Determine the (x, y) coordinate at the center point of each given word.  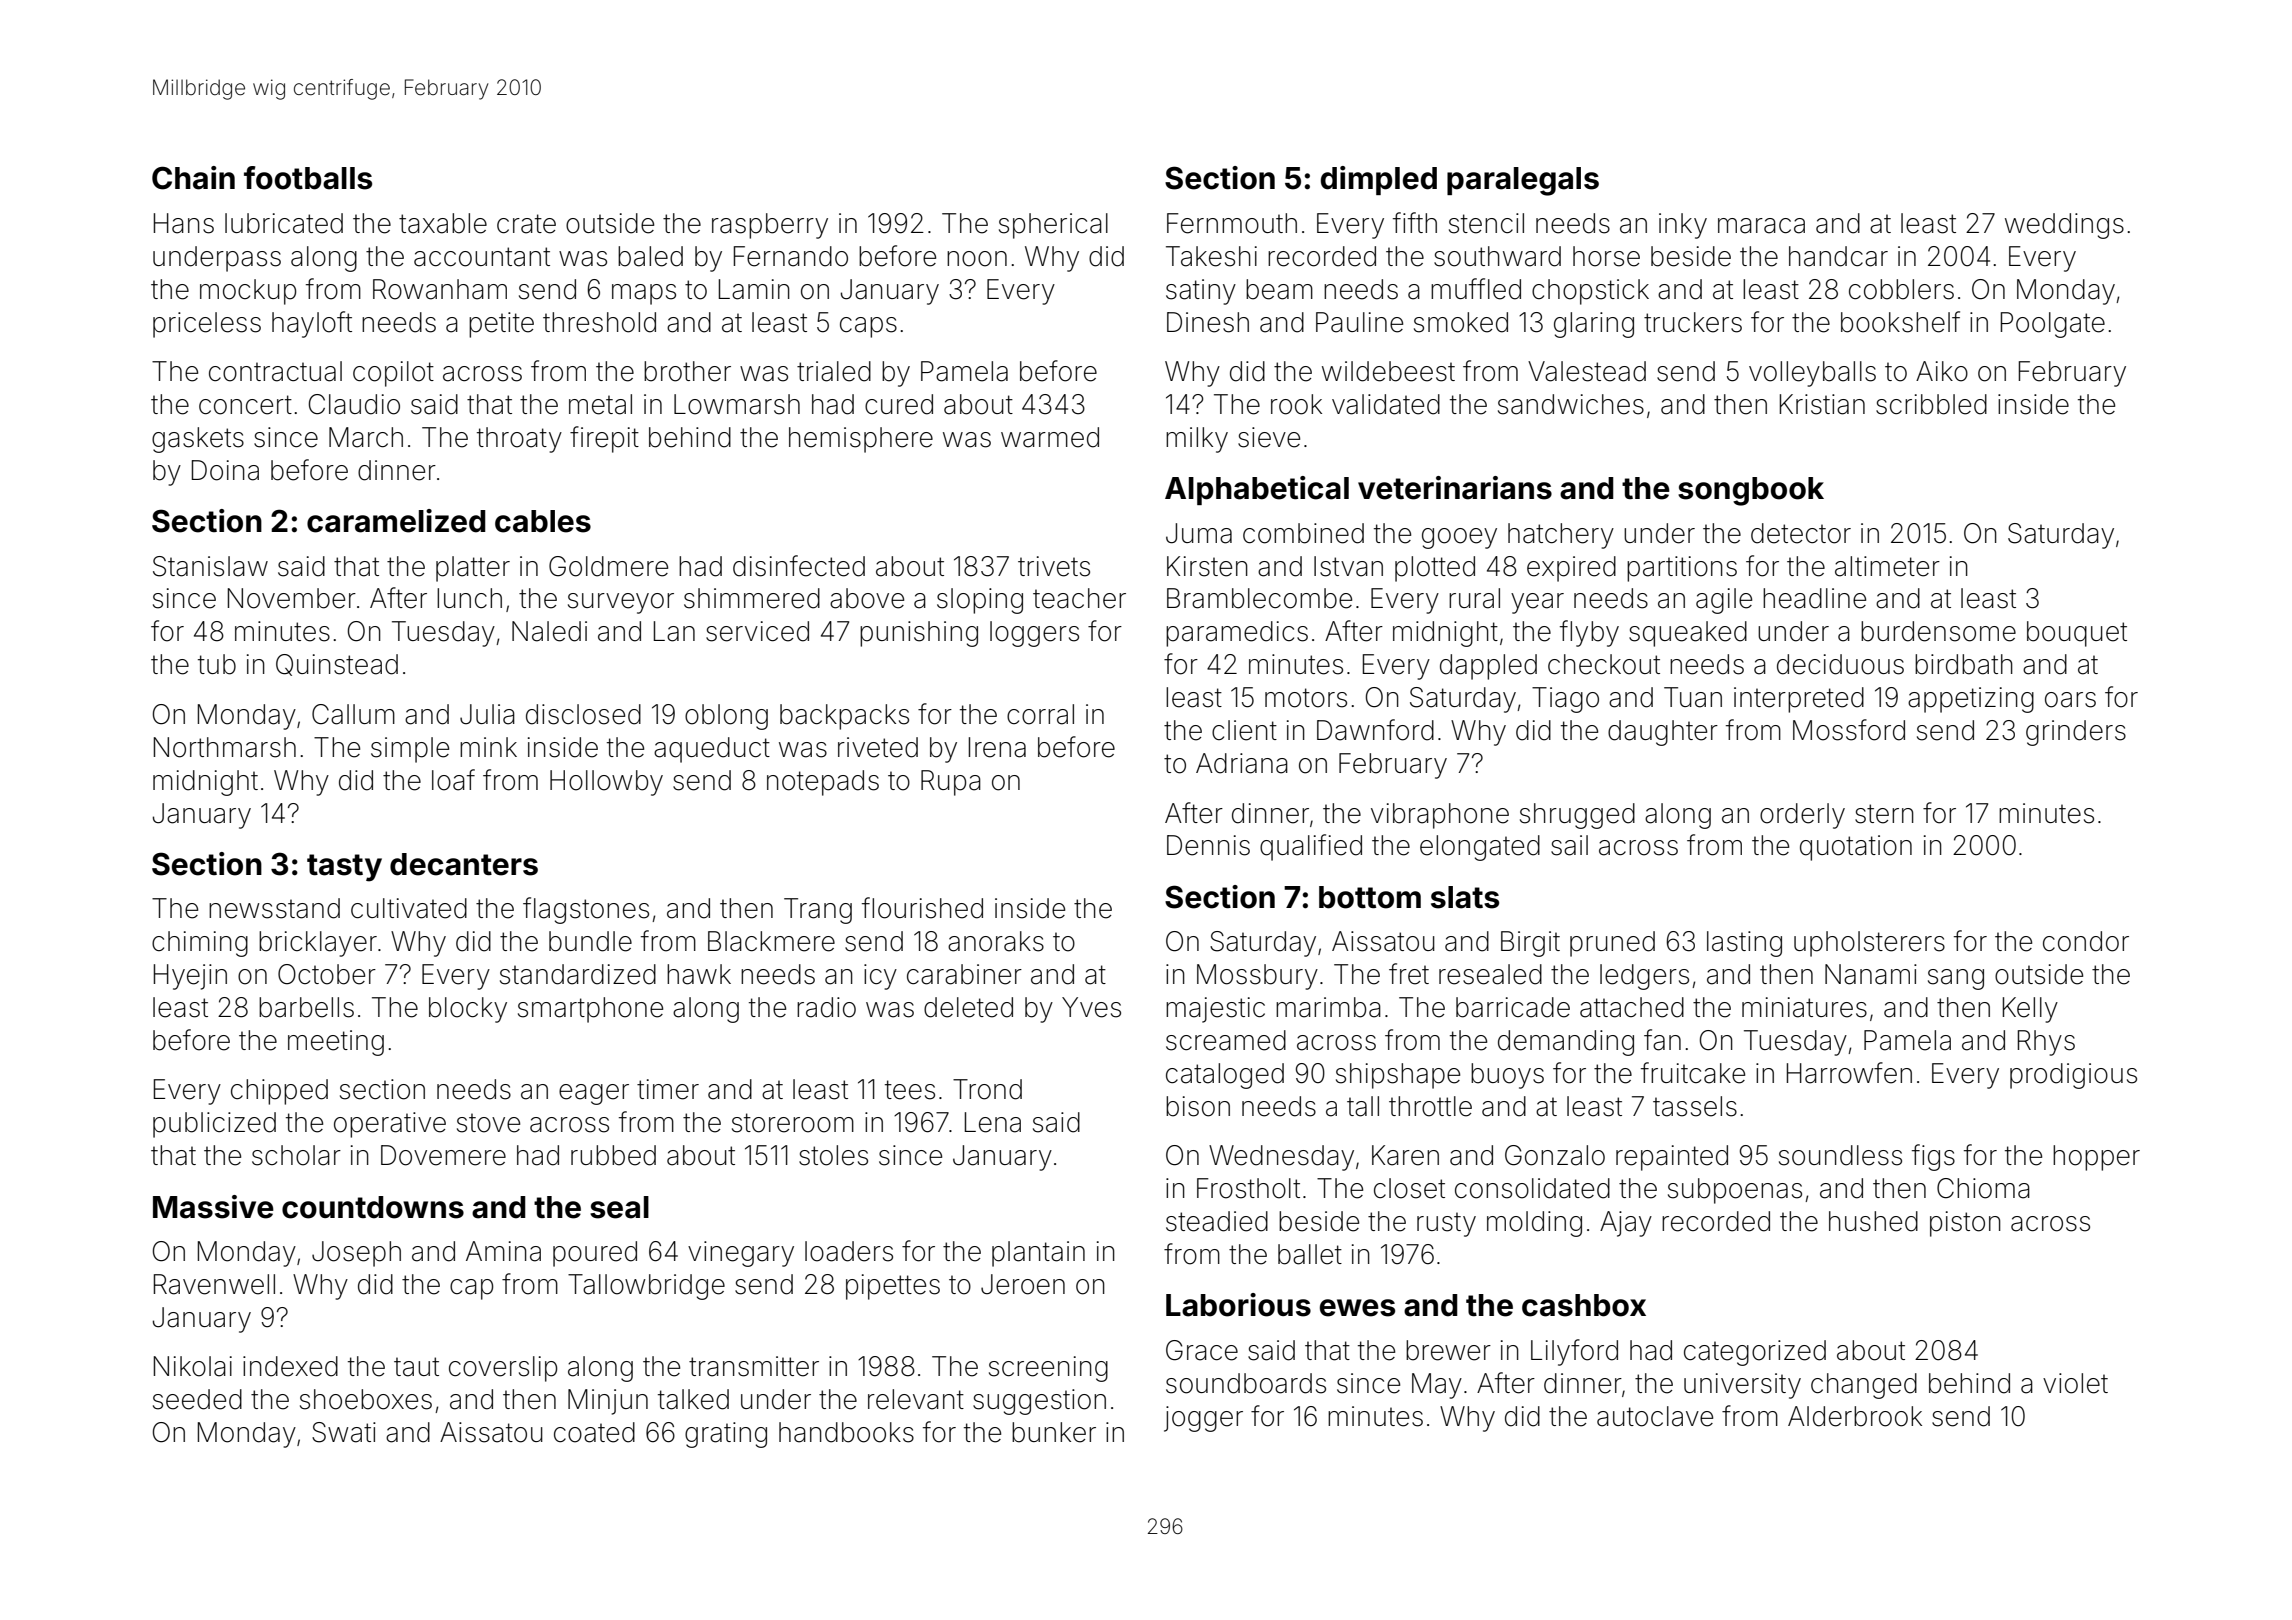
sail (1569, 845)
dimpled (1379, 180)
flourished (922, 908)
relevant (916, 1399)
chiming (200, 944)
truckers (1693, 322)
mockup (248, 292)
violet (2075, 1383)
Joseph (356, 1254)
